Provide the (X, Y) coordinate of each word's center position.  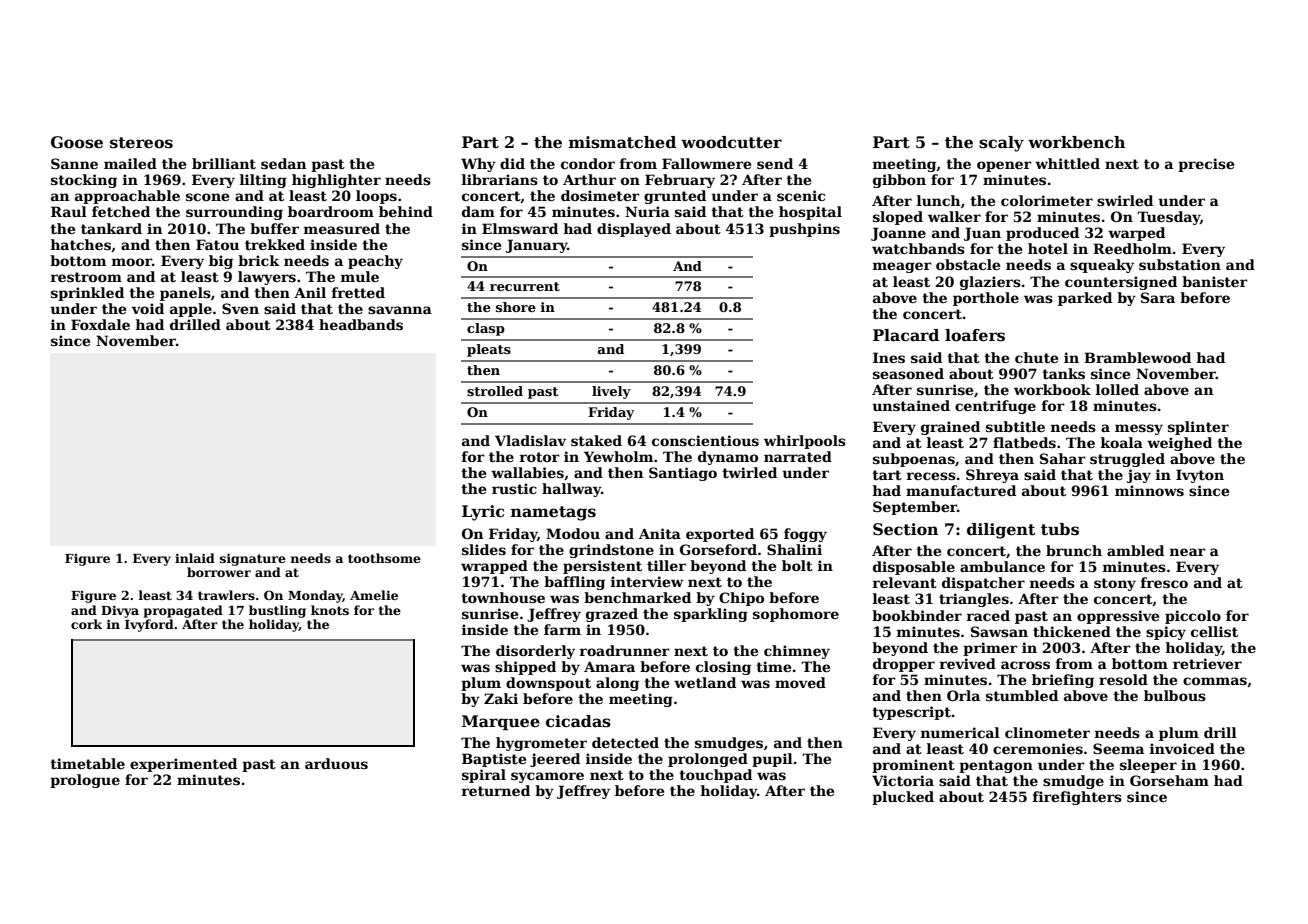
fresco (1164, 582)
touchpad (715, 776)
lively (611, 392)
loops (376, 197)
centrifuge (995, 407)
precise (1206, 165)
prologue (85, 781)
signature (253, 559)
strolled (495, 391)
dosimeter (600, 195)
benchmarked (637, 597)
